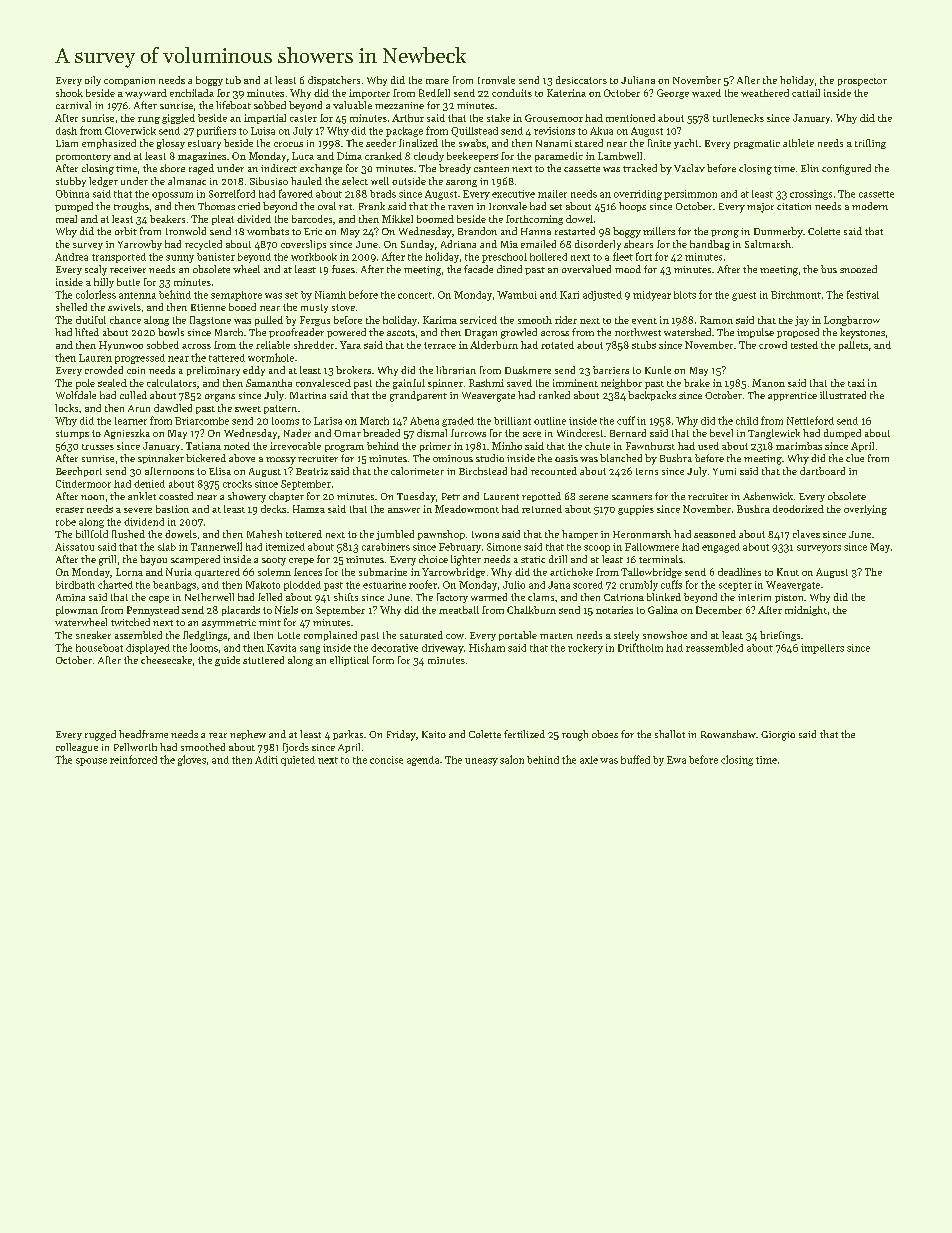 The image size is (952, 1233). Describe the element at coordinates (652, 547) in the page. I see `Fallowmere` at that location.
